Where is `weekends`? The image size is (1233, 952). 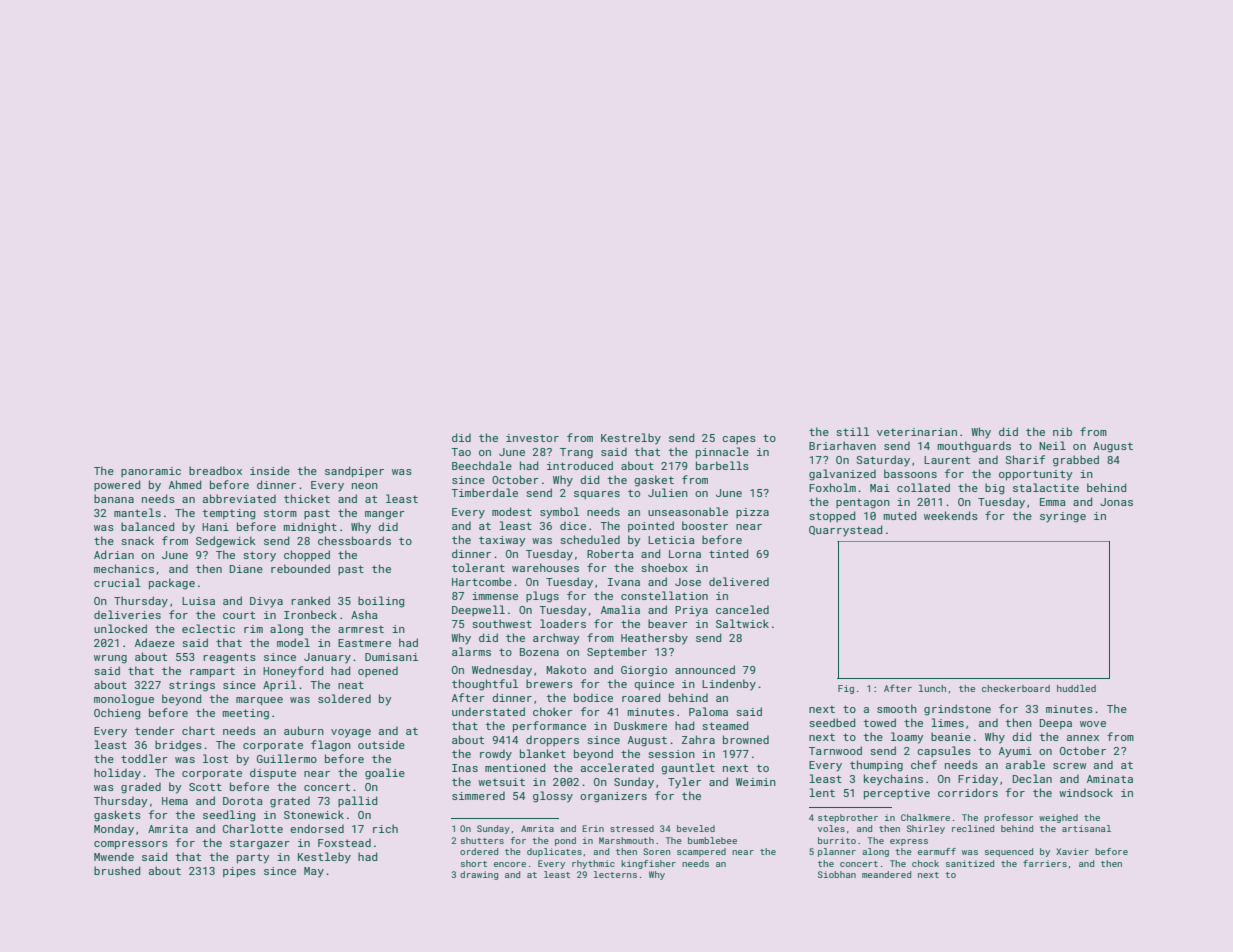 weekends is located at coordinates (951, 515).
